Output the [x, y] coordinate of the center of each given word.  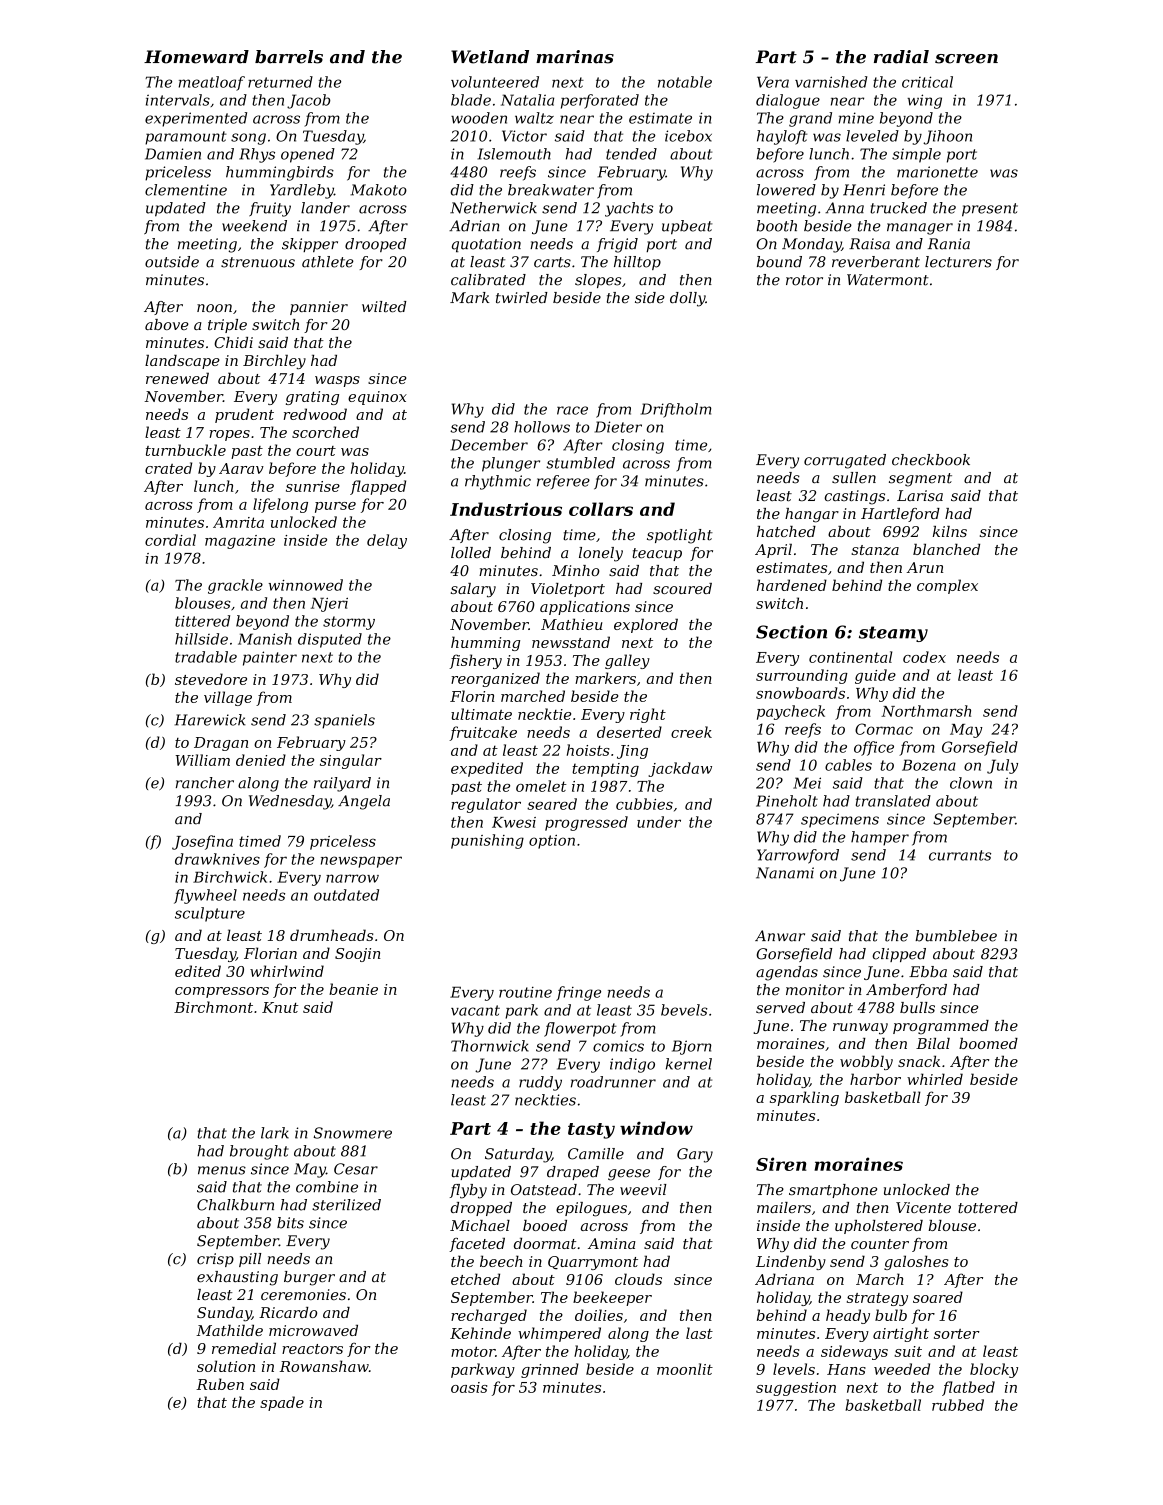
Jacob [308, 101]
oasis [469, 1387]
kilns [950, 531]
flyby [468, 1191]
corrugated [845, 461]
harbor [875, 1079]
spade [282, 1403]
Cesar [356, 1169]
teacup [657, 554]
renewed [177, 378]
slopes [598, 281]
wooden [479, 118]
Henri [864, 190]
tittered [202, 621]
